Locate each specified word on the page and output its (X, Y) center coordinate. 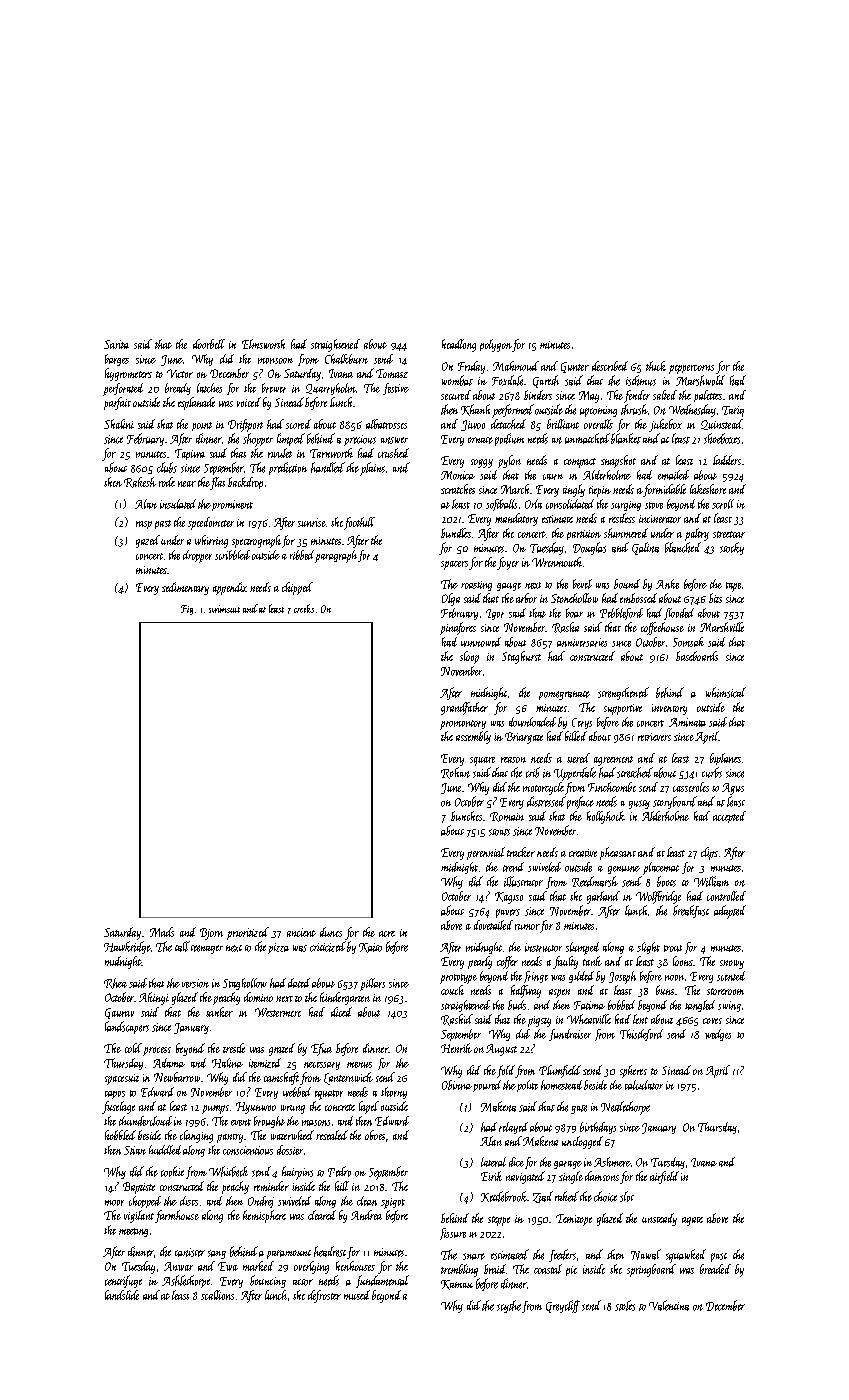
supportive (623, 709)
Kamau (457, 1285)
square (482, 761)
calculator (644, 1085)
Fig (187, 610)
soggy (482, 463)
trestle (234, 1048)
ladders (727, 460)
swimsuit (224, 609)
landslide (122, 1295)
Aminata (687, 722)
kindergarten (345, 998)
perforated (123, 389)
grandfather (464, 708)
